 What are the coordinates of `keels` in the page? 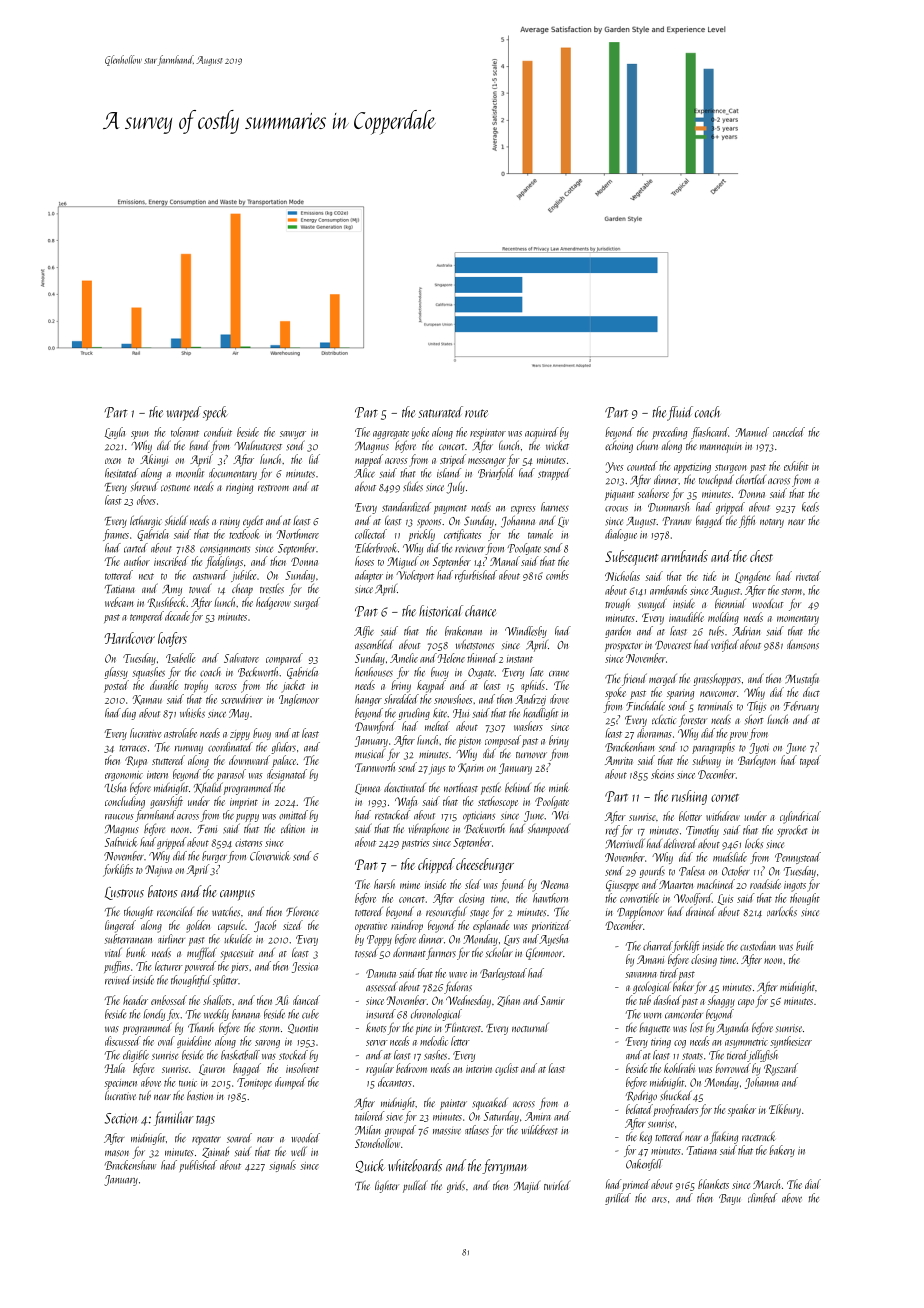 It's located at (810, 507).
